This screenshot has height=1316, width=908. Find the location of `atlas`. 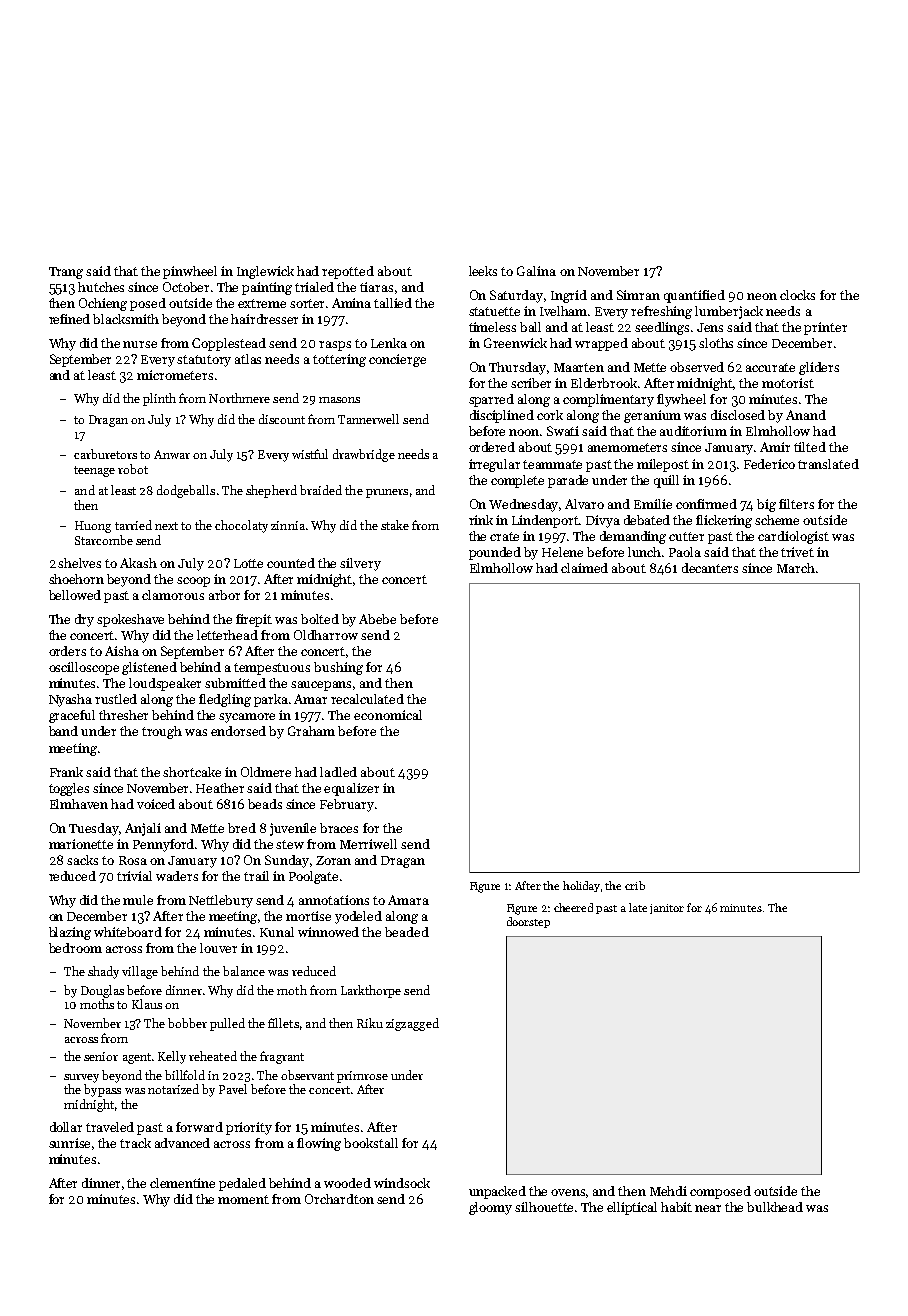

atlas is located at coordinates (248, 359).
